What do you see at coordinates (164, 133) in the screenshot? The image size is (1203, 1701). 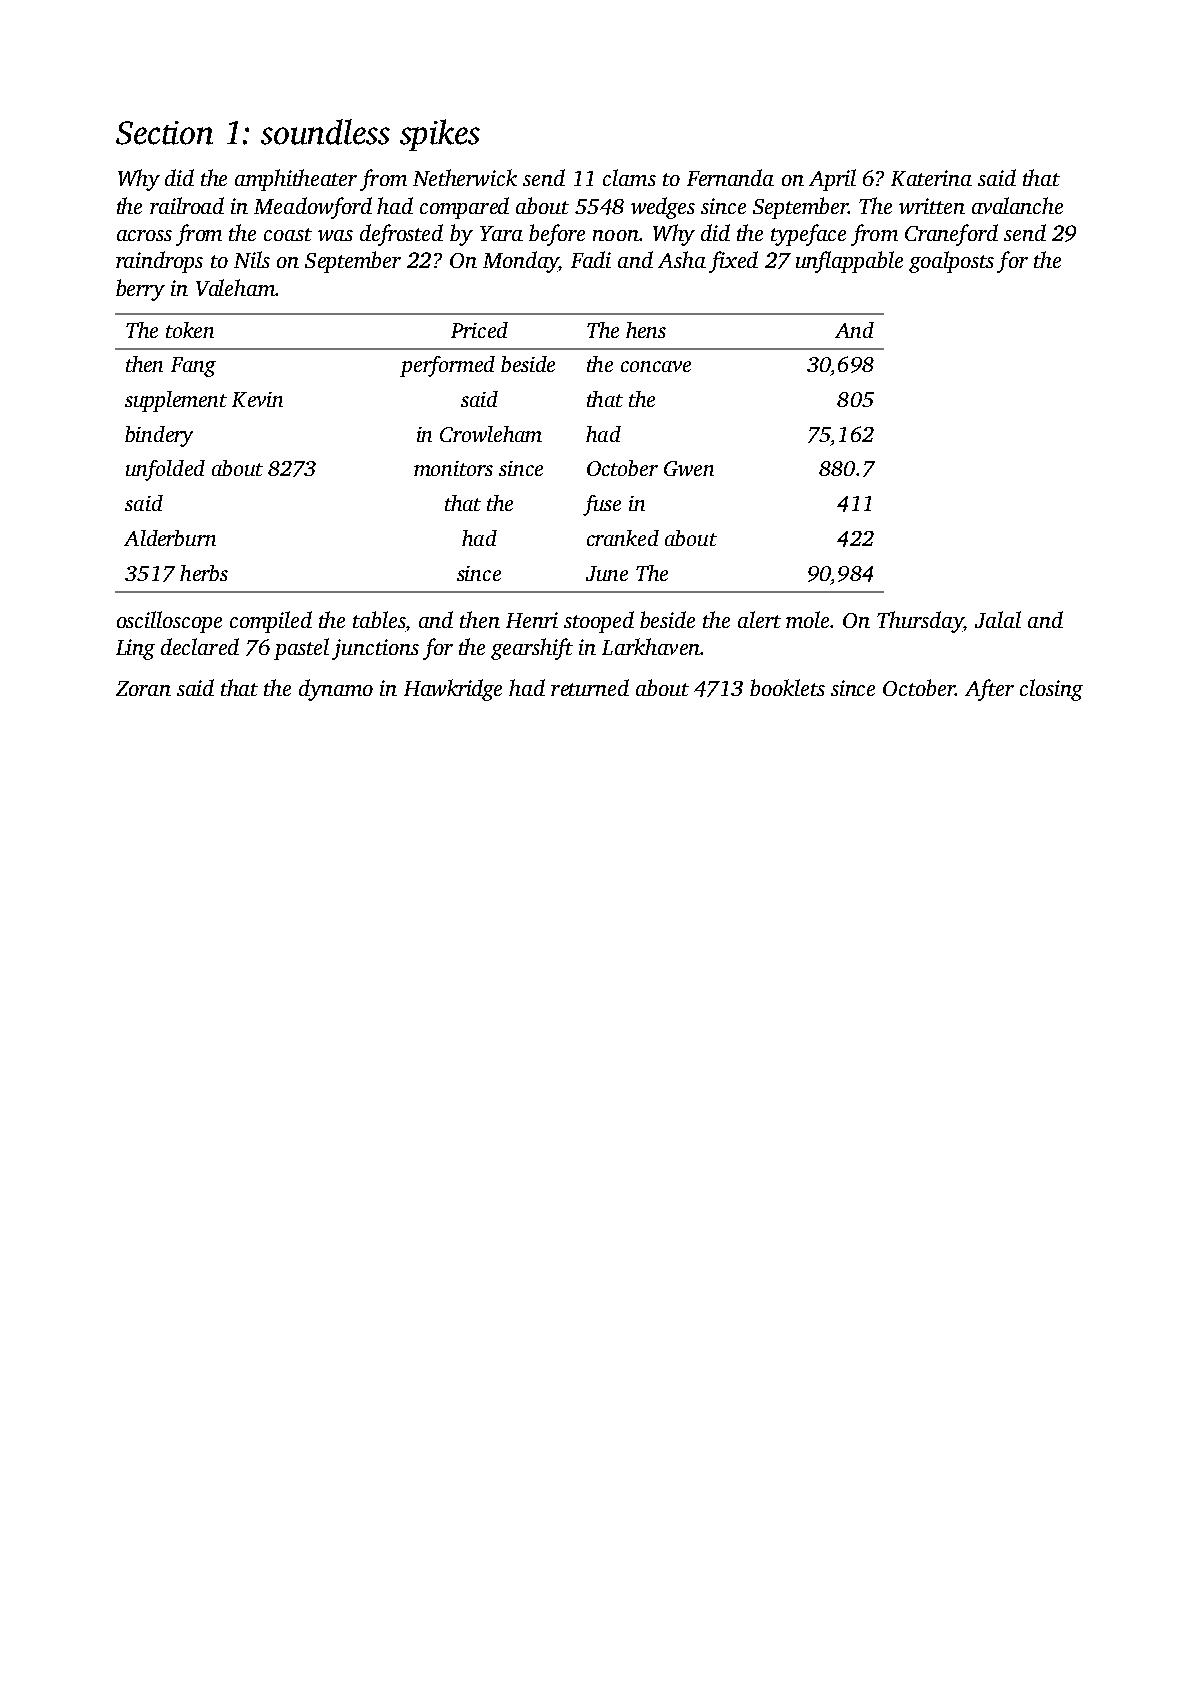 I see `Section` at bounding box center [164, 133].
